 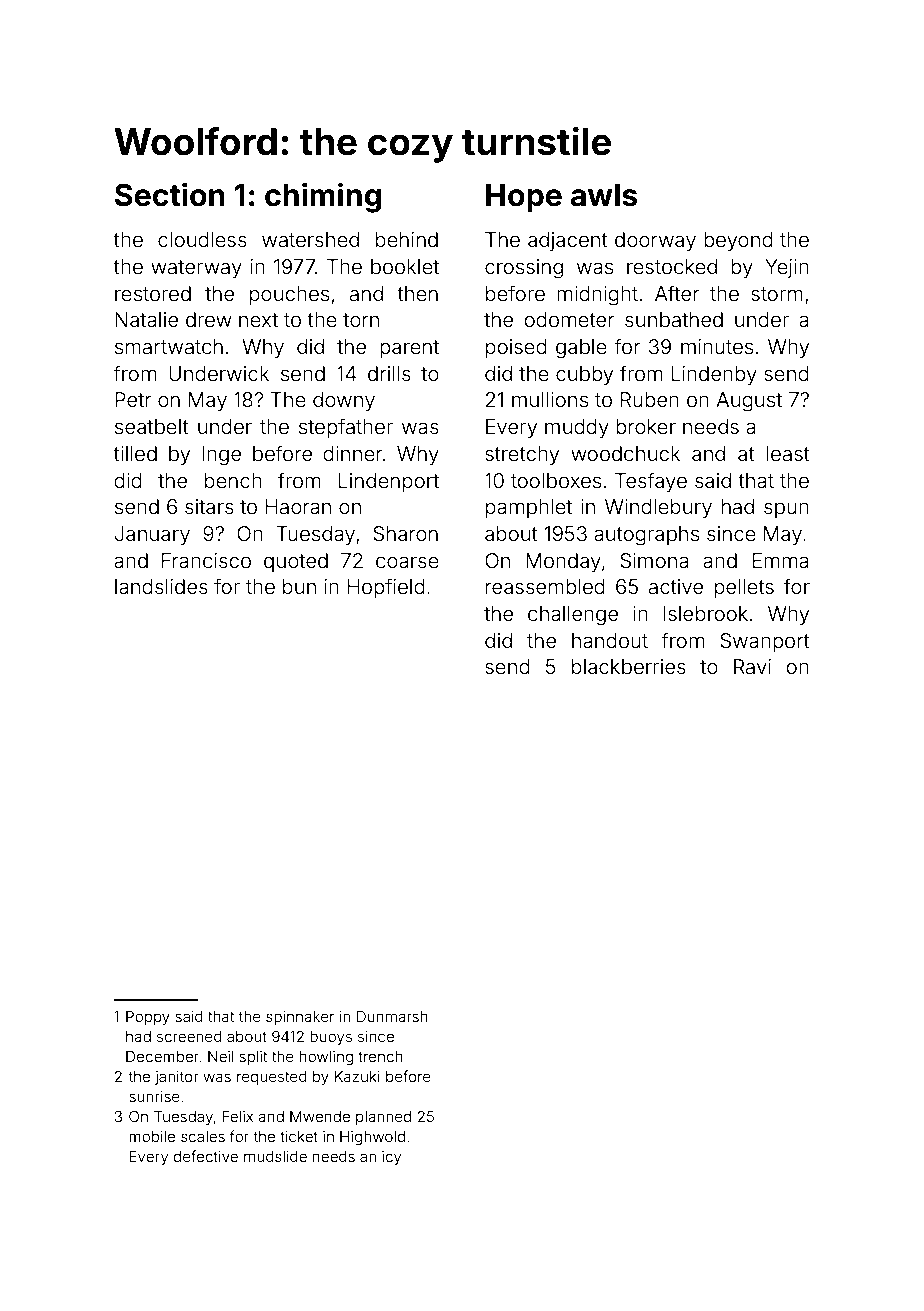 I want to click on Section, so click(x=170, y=195).
